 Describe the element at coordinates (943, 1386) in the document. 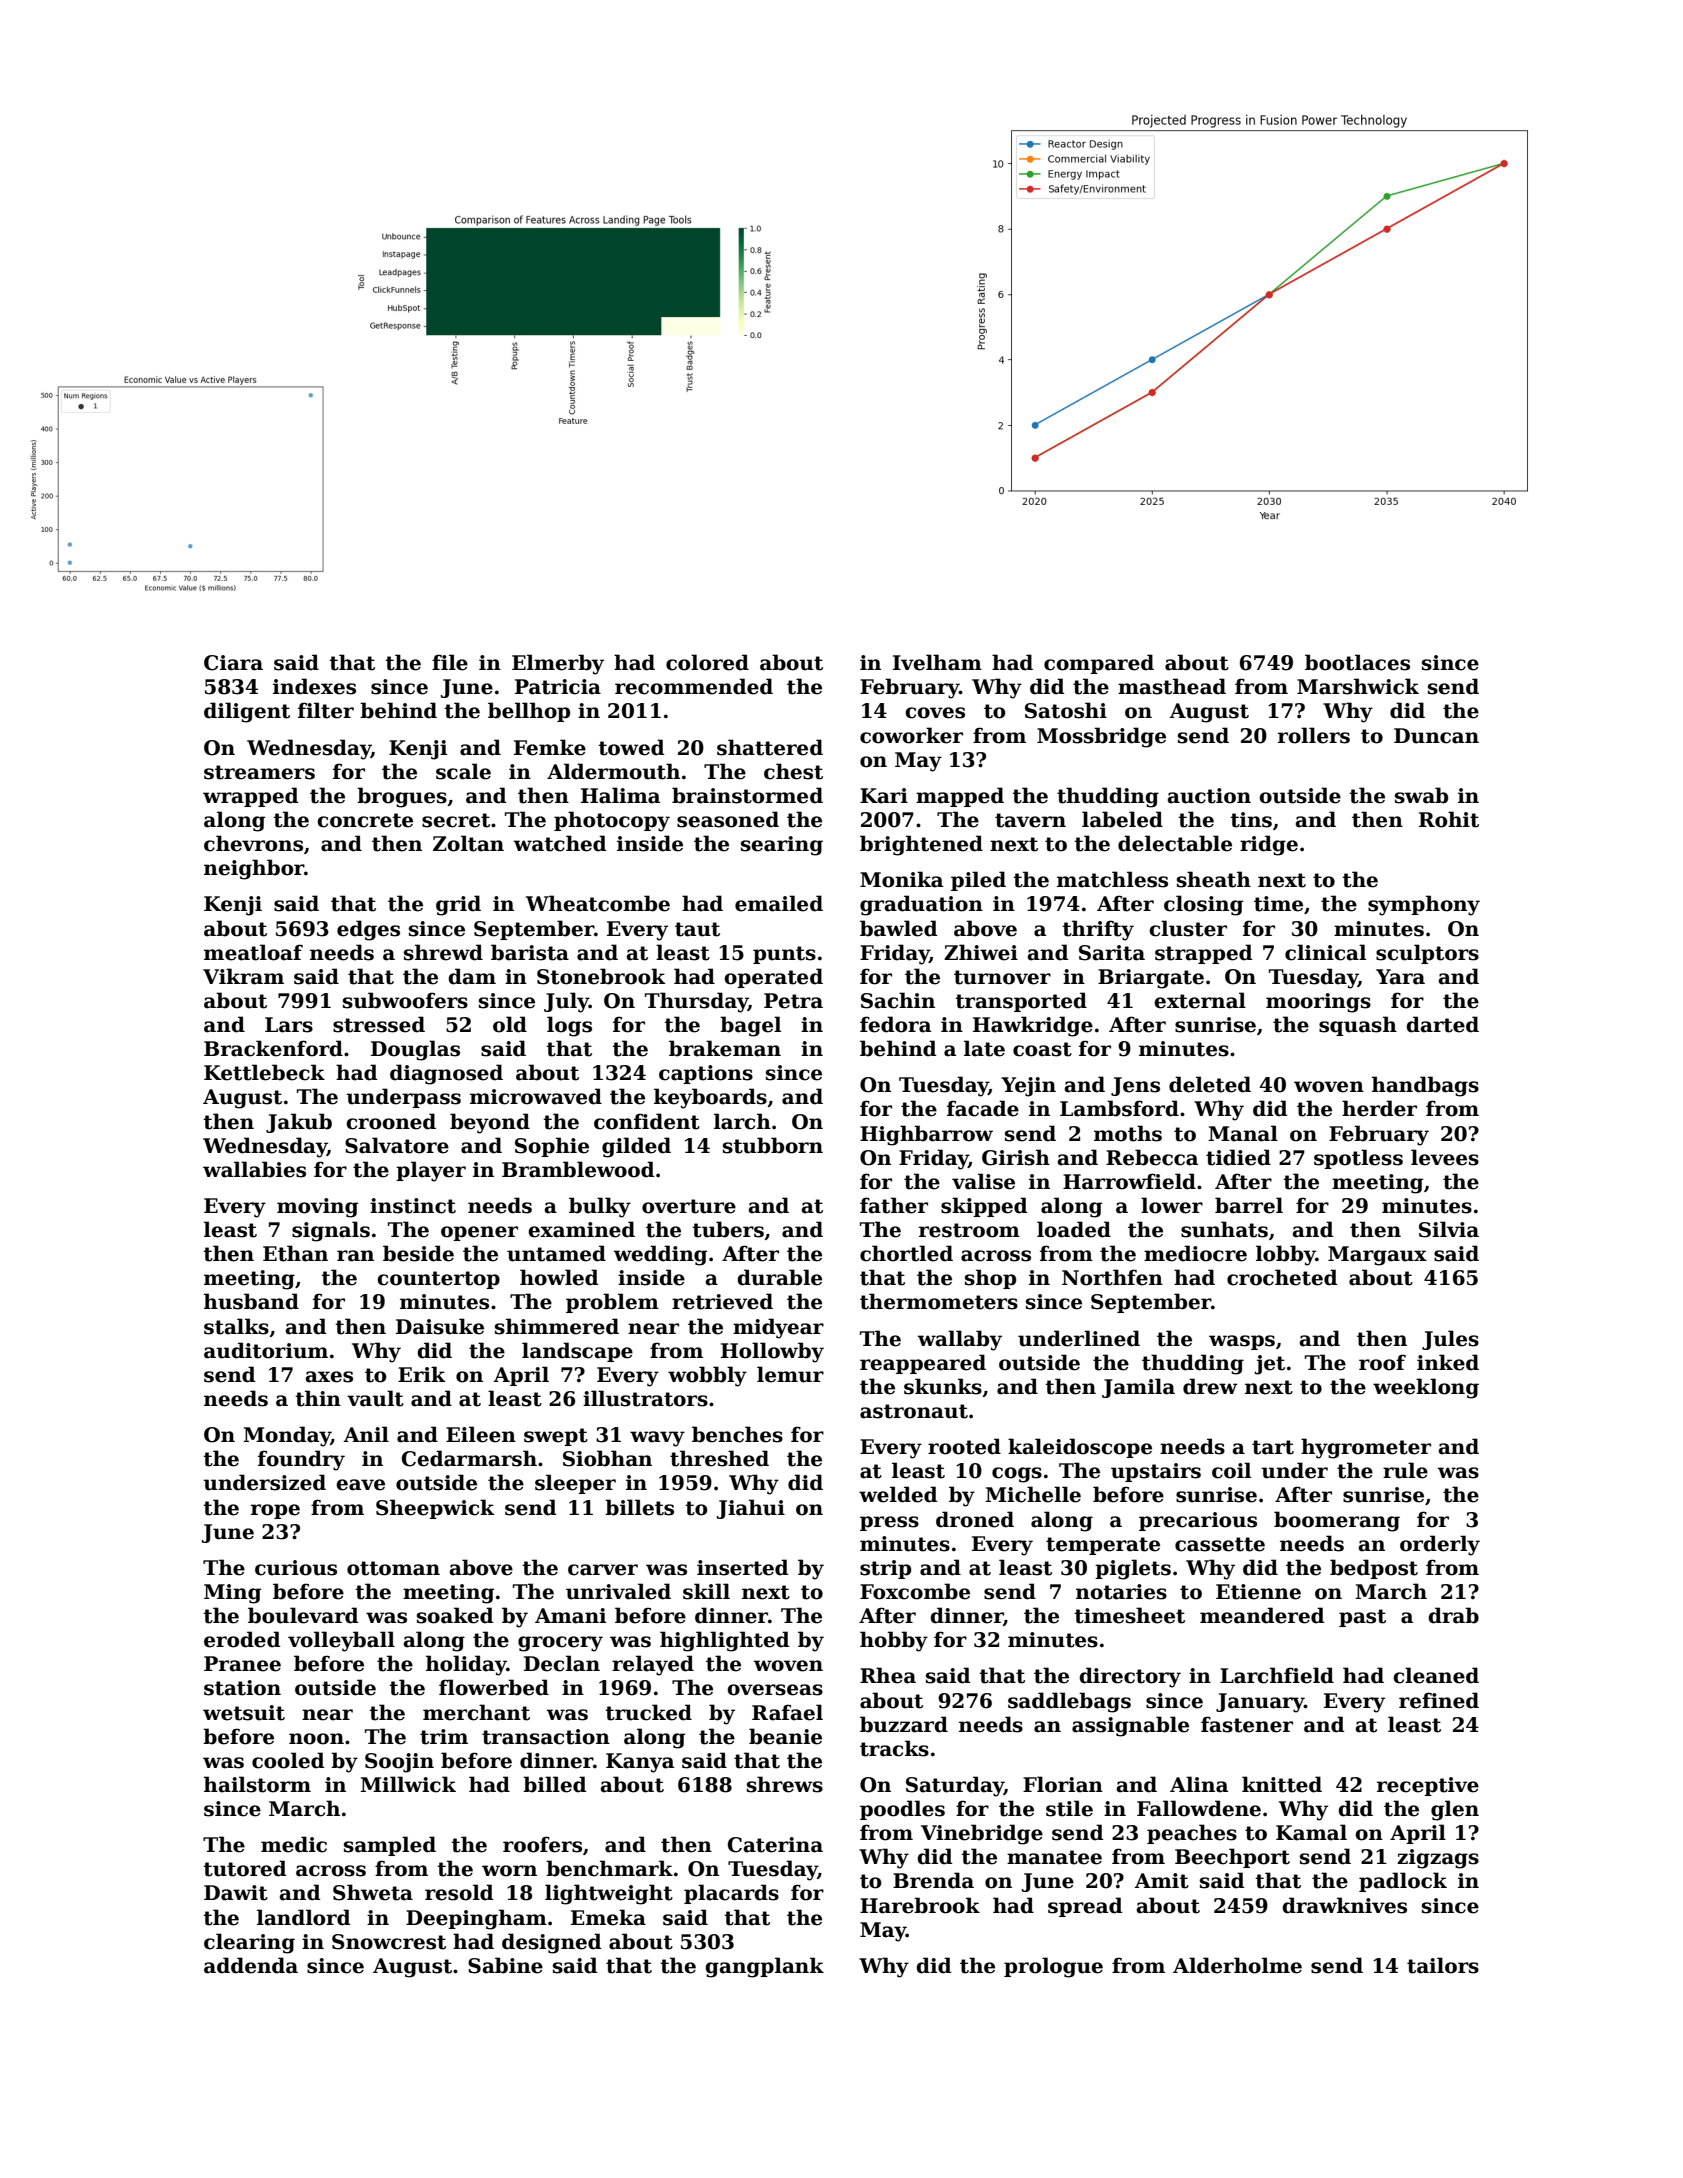

I see `skunks` at that location.
